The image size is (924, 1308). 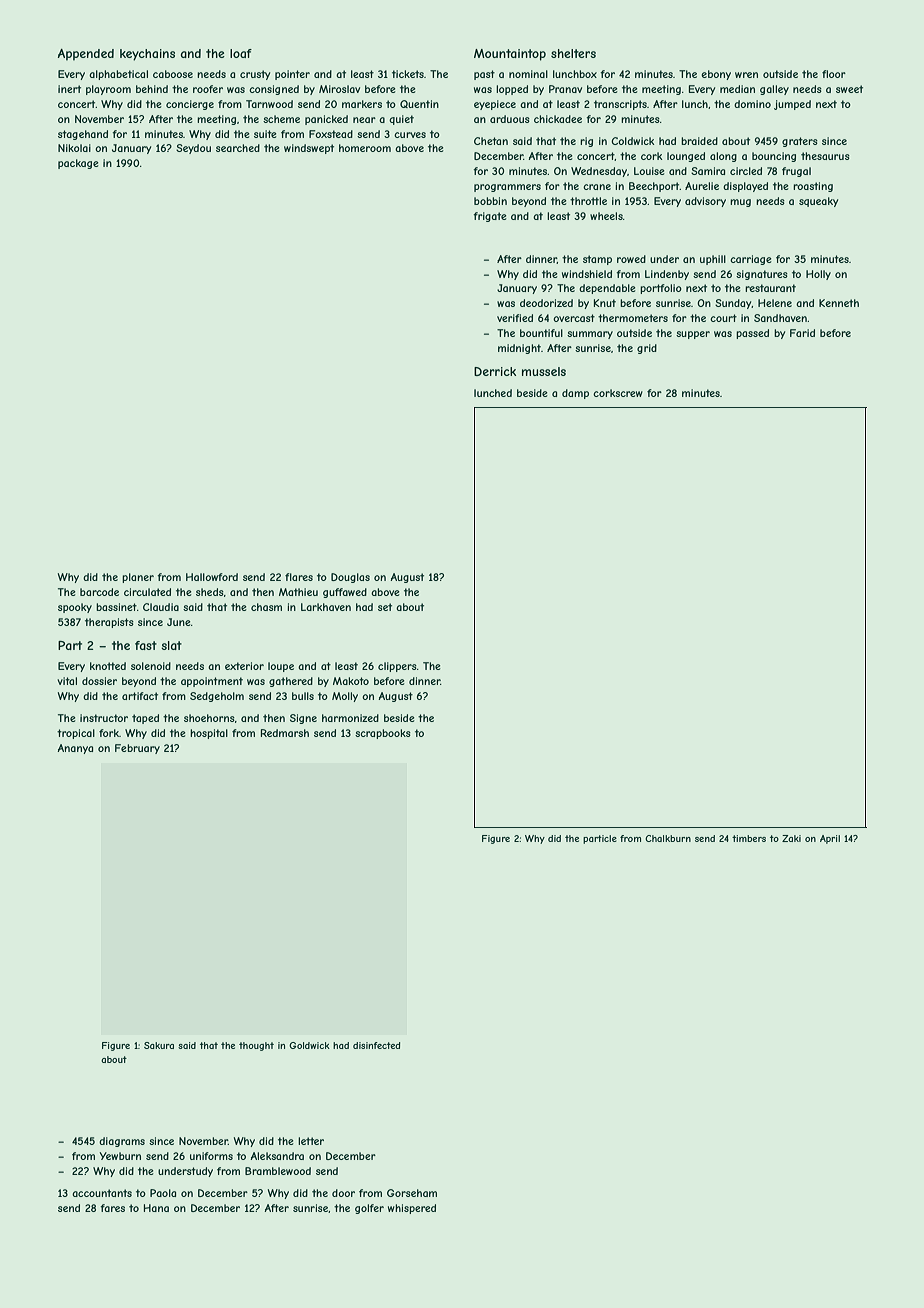 What do you see at coordinates (193, 149) in the screenshot?
I see `Seydou` at bounding box center [193, 149].
